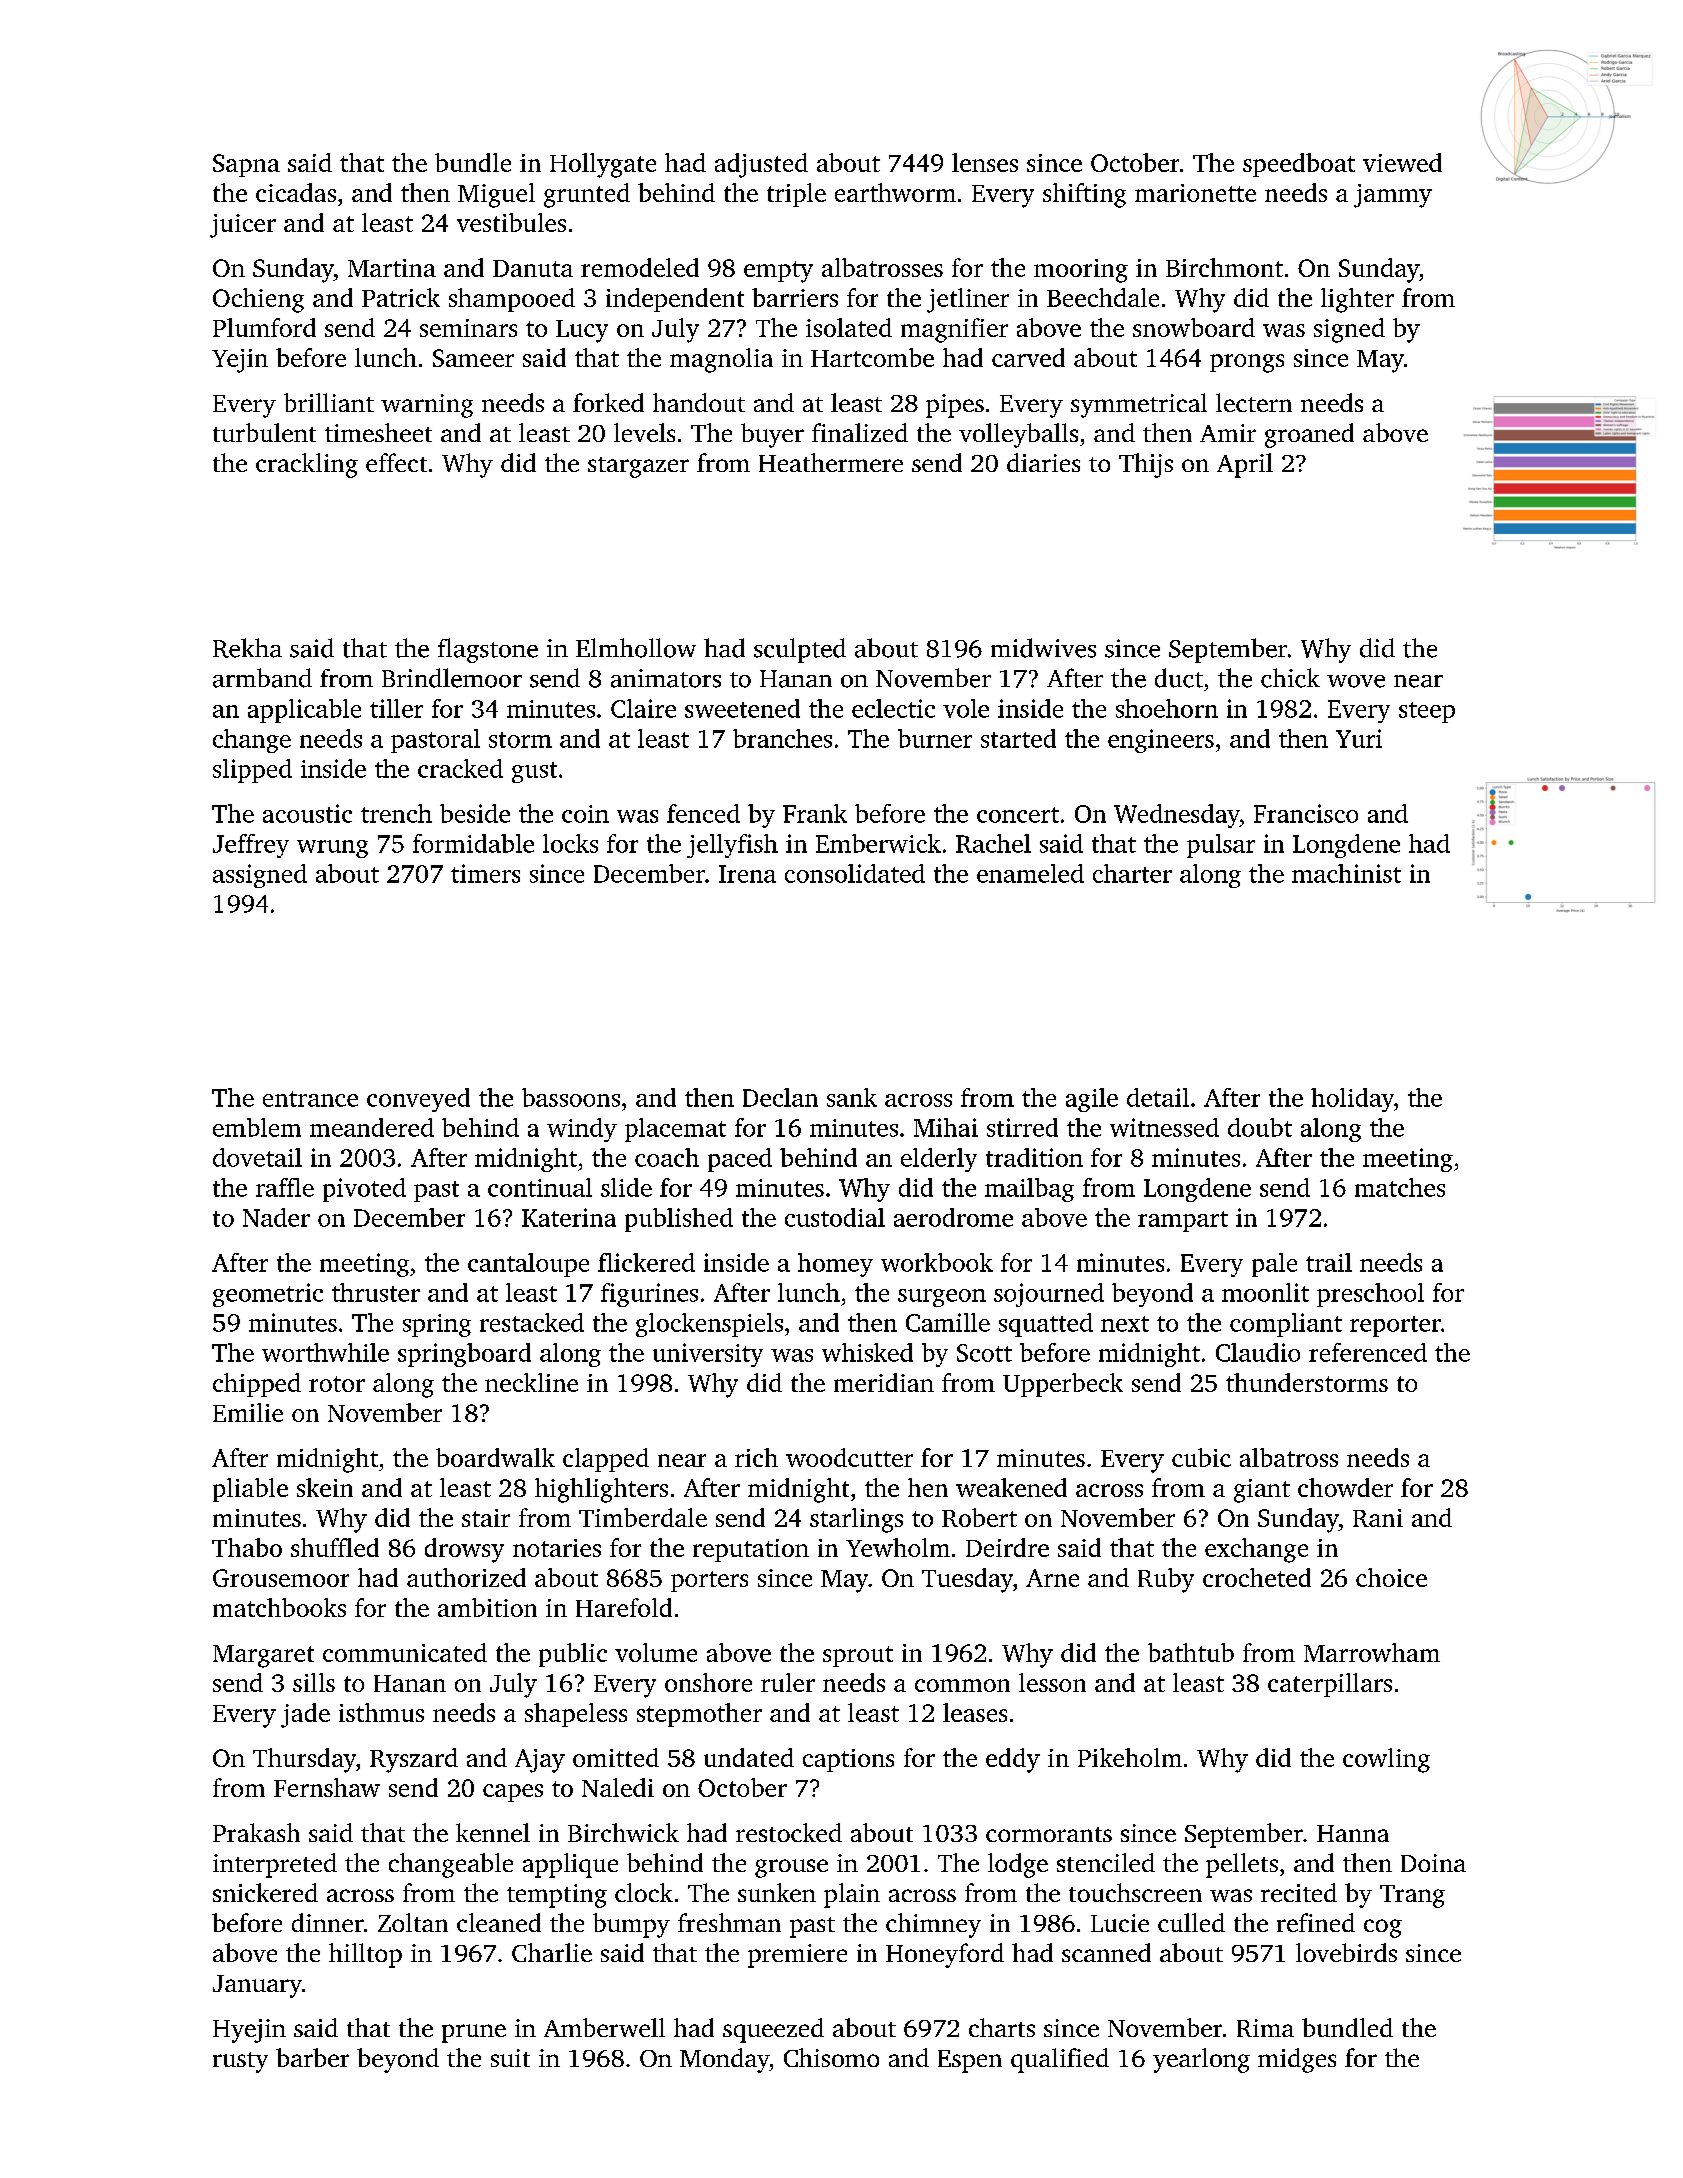 This page has height=2178, width=1683. I want to click on Declan, so click(780, 1097).
